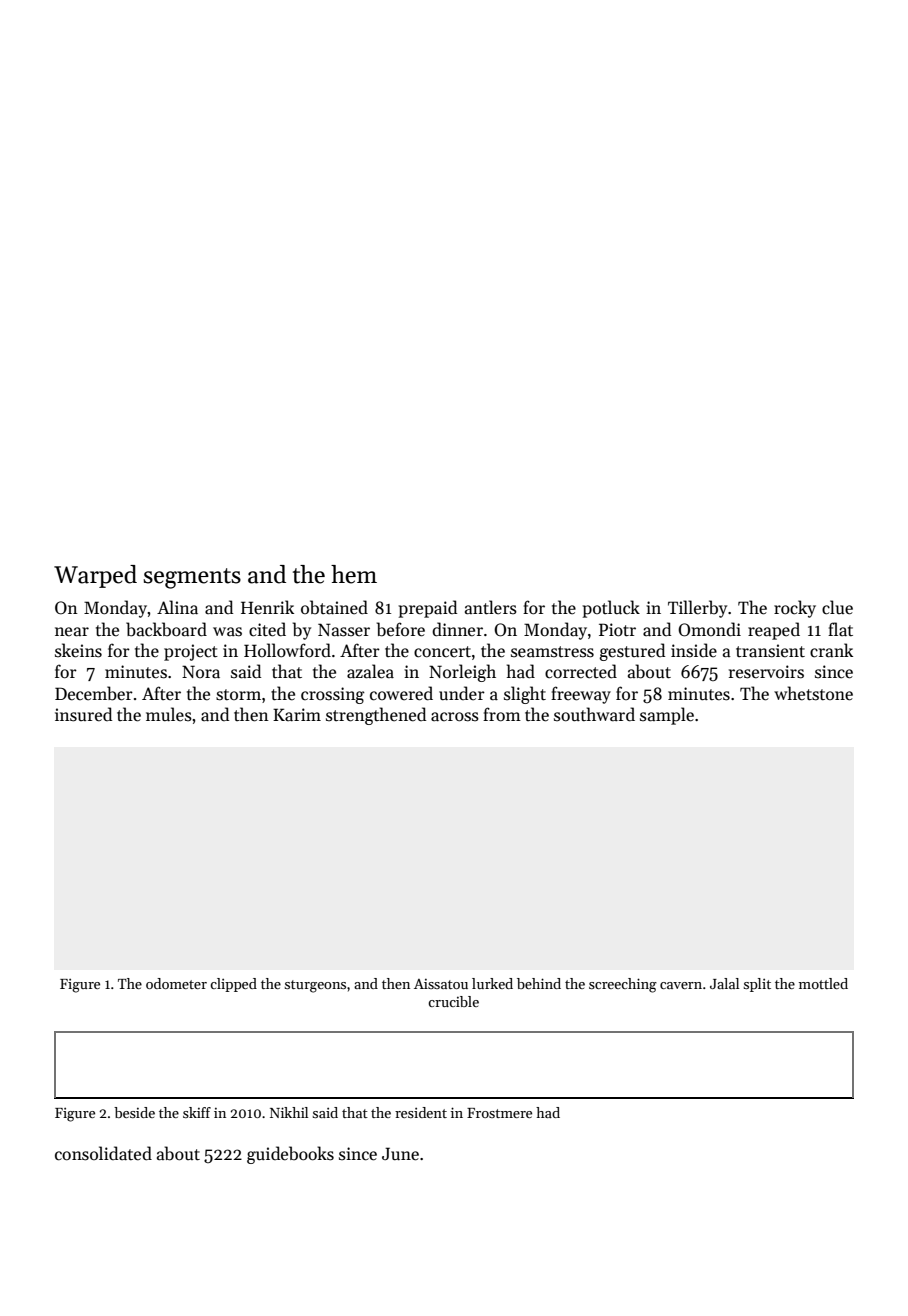 This document has height=1316, width=908. What do you see at coordinates (400, 1154) in the document?
I see `June` at bounding box center [400, 1154].
